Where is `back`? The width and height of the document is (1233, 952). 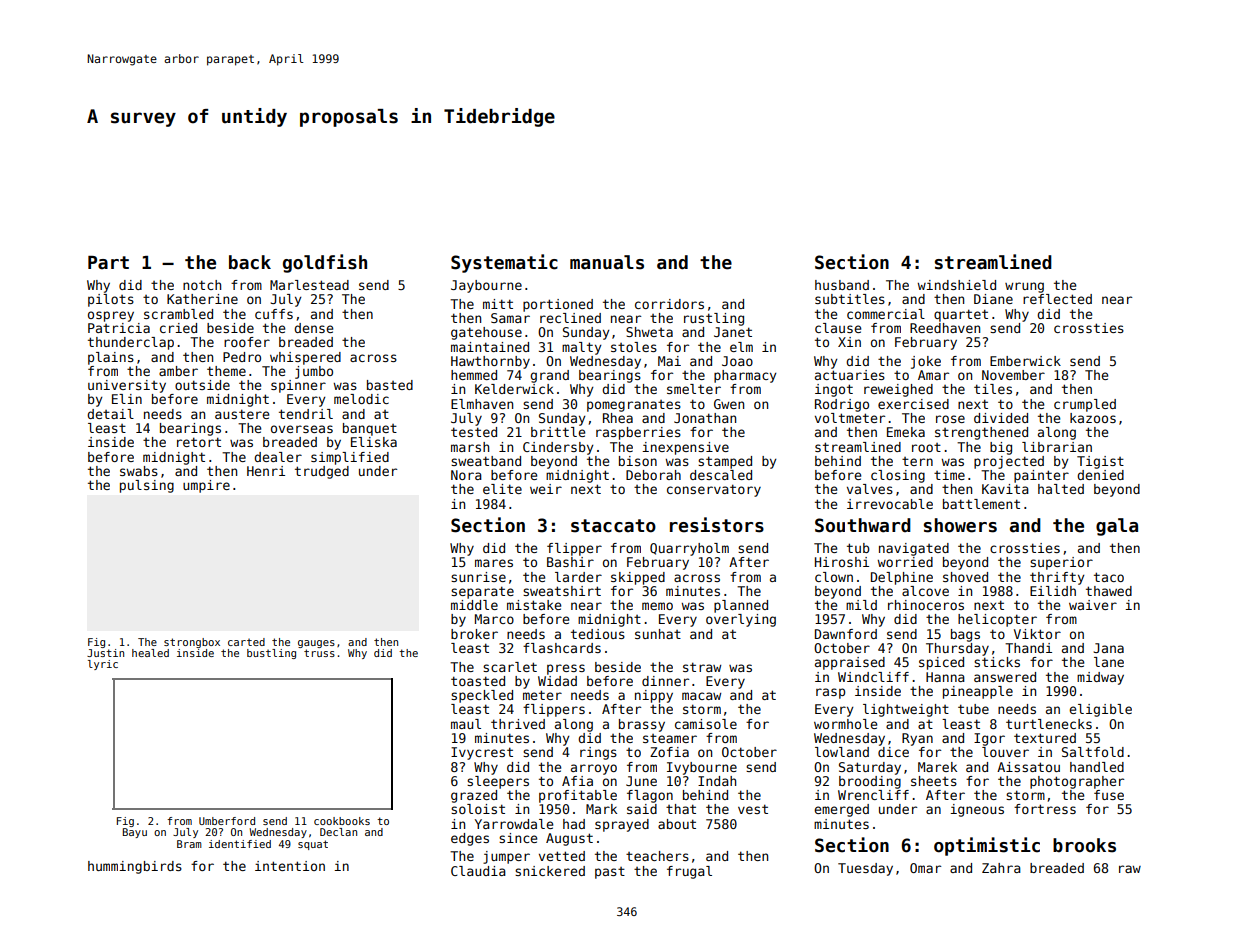 back is located at coordinates (250, 262).
